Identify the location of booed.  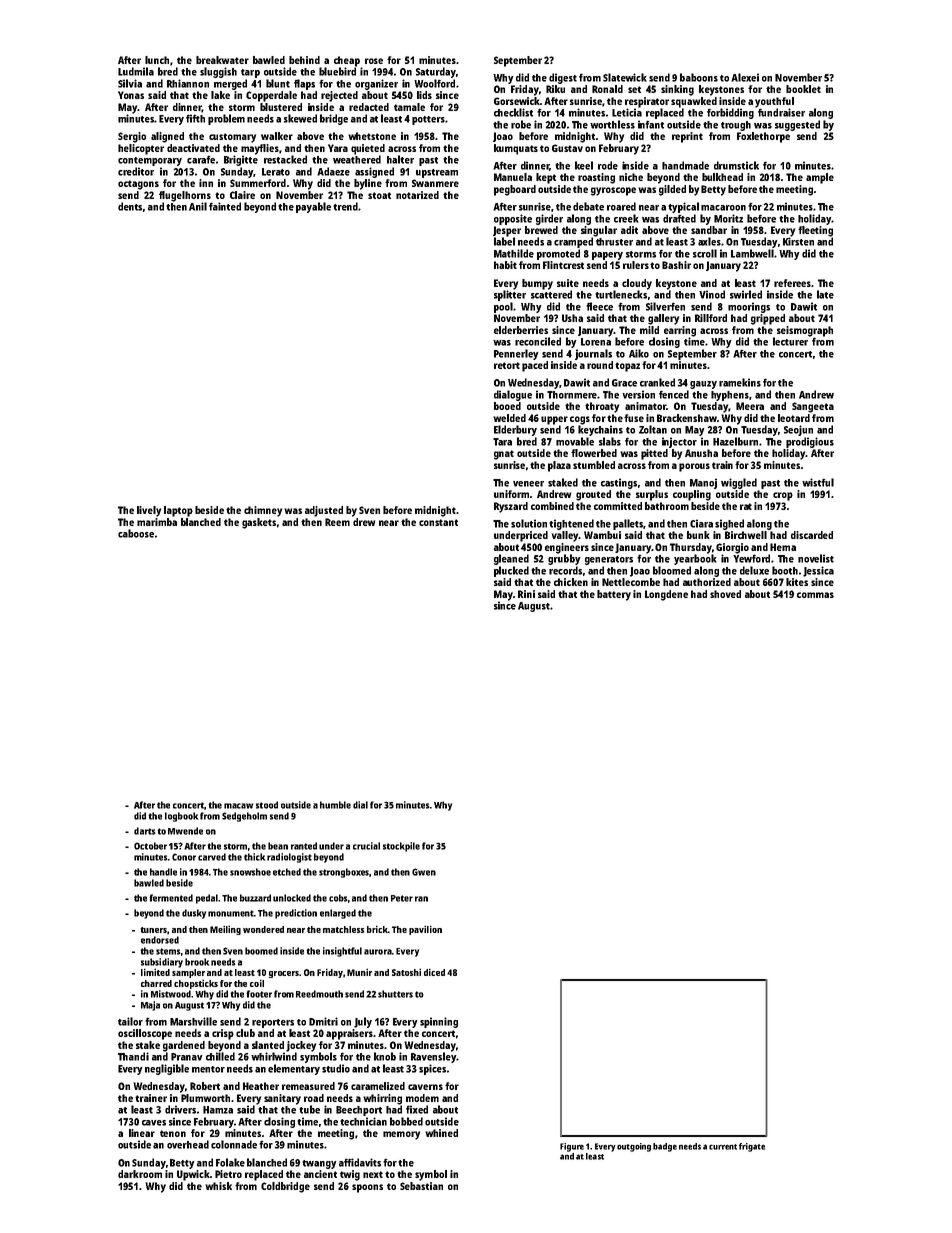
(507, 406).
